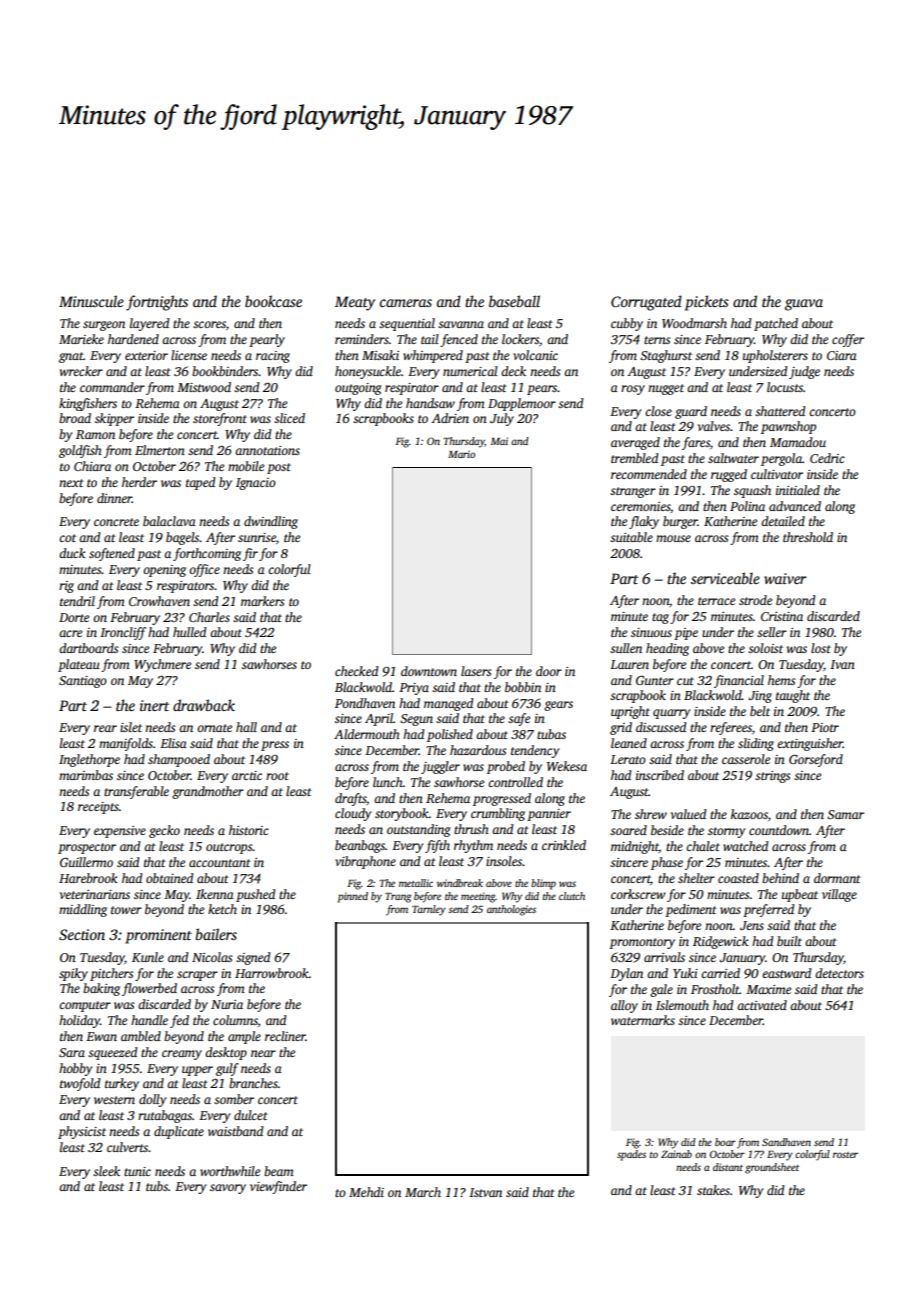 Image resolution: width=924 pixels, height=1308 pixels. What do you see at coordinates (104, 326) in the screenshot?
I see `surgeon` at bounding box center [104, 326].
